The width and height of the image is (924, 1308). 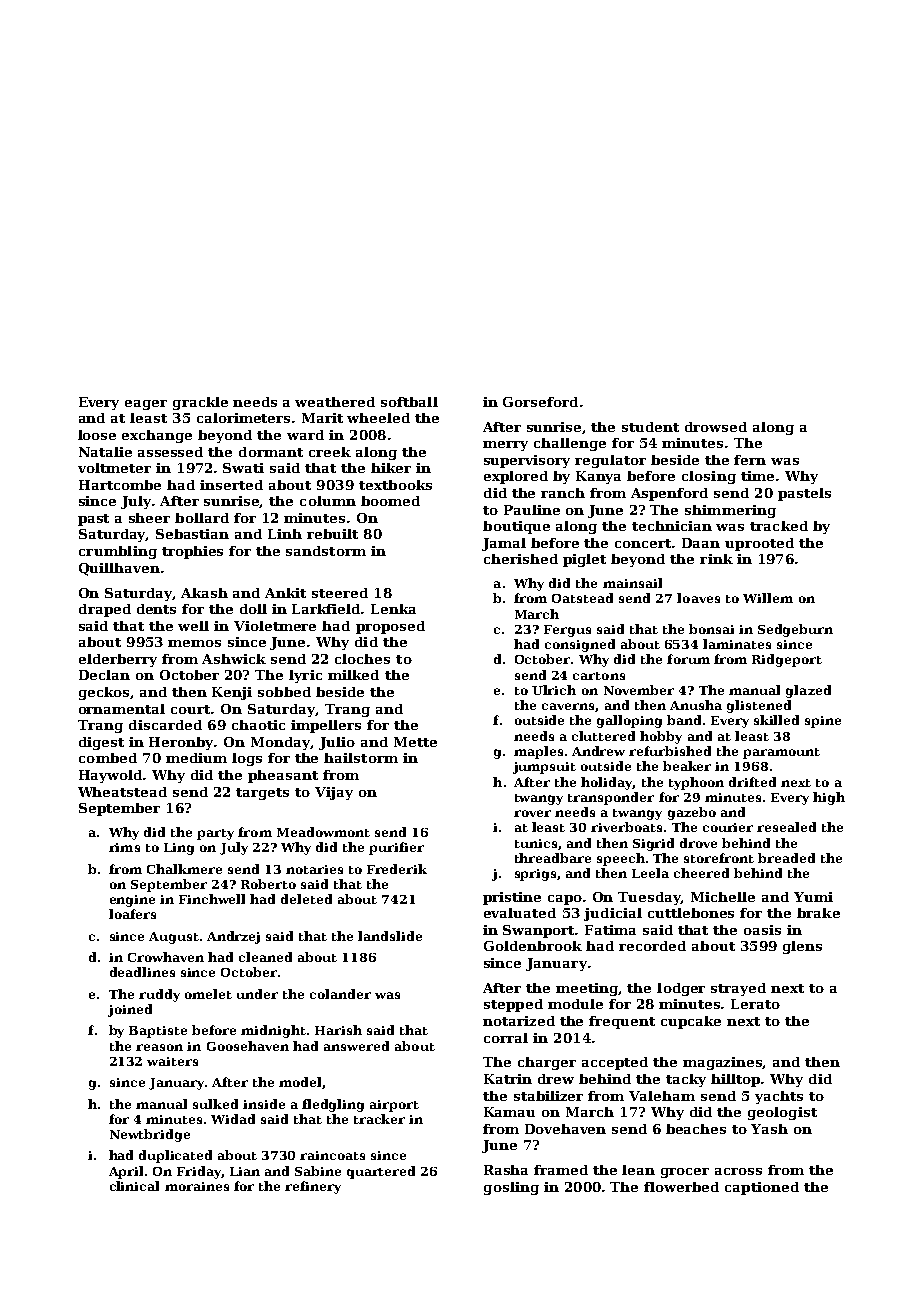 What do you see at coordinates (122, 792) in the image?
I see `Wheatstead` at bounding box center [122, 792].
